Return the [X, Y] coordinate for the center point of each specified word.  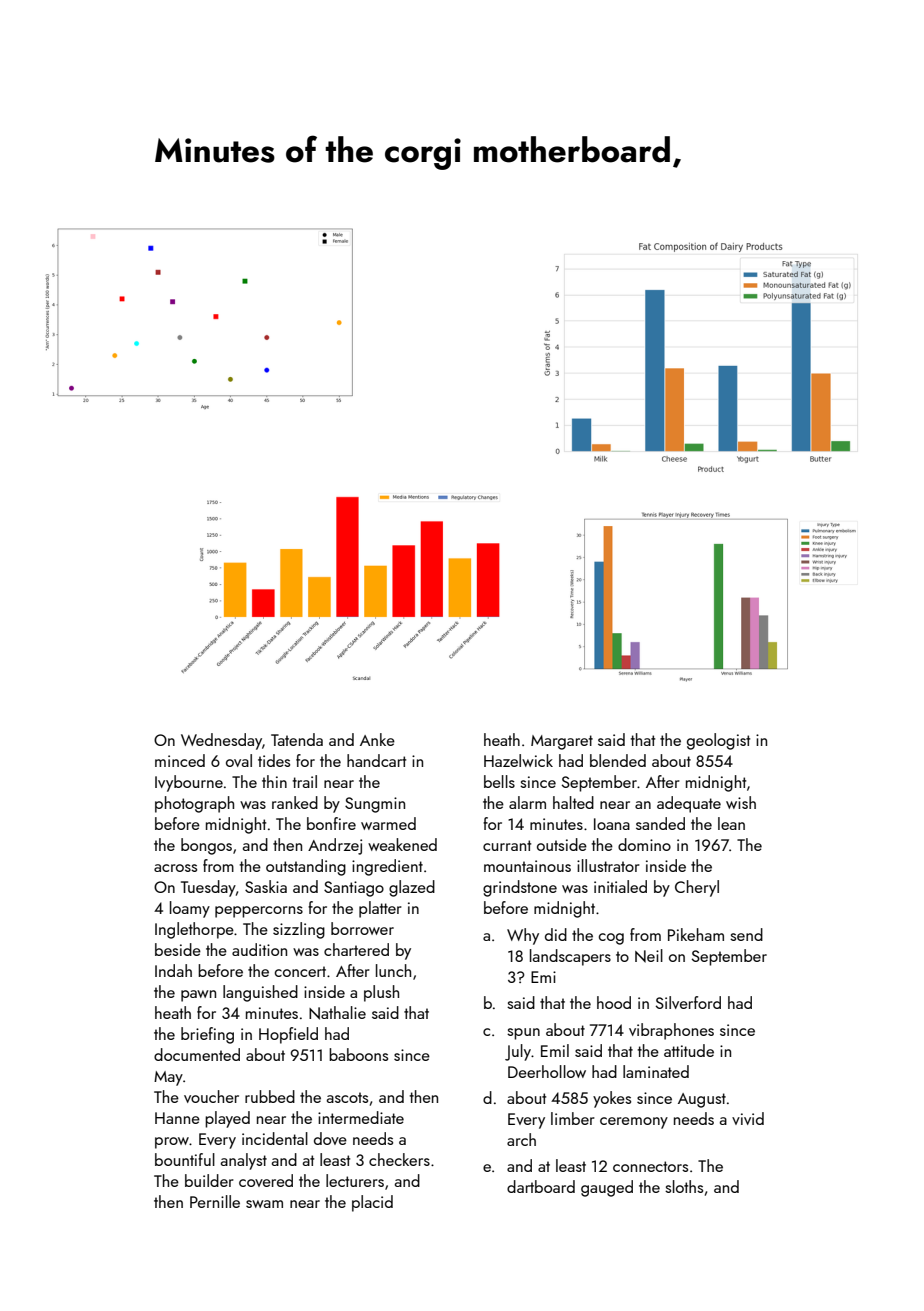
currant [507, 845]
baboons [358, 1054]
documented [197, 1054]
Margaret [562, 742]
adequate [689, 804]
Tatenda [297, 739]
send [746, 934]
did [556, 934]
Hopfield [288, 1035]
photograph [194, 804]
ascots [347, 1097]
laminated [656, 1071]
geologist [718, 741]
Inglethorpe [194, 930]
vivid [748, 1118]
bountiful [185, 1159]
